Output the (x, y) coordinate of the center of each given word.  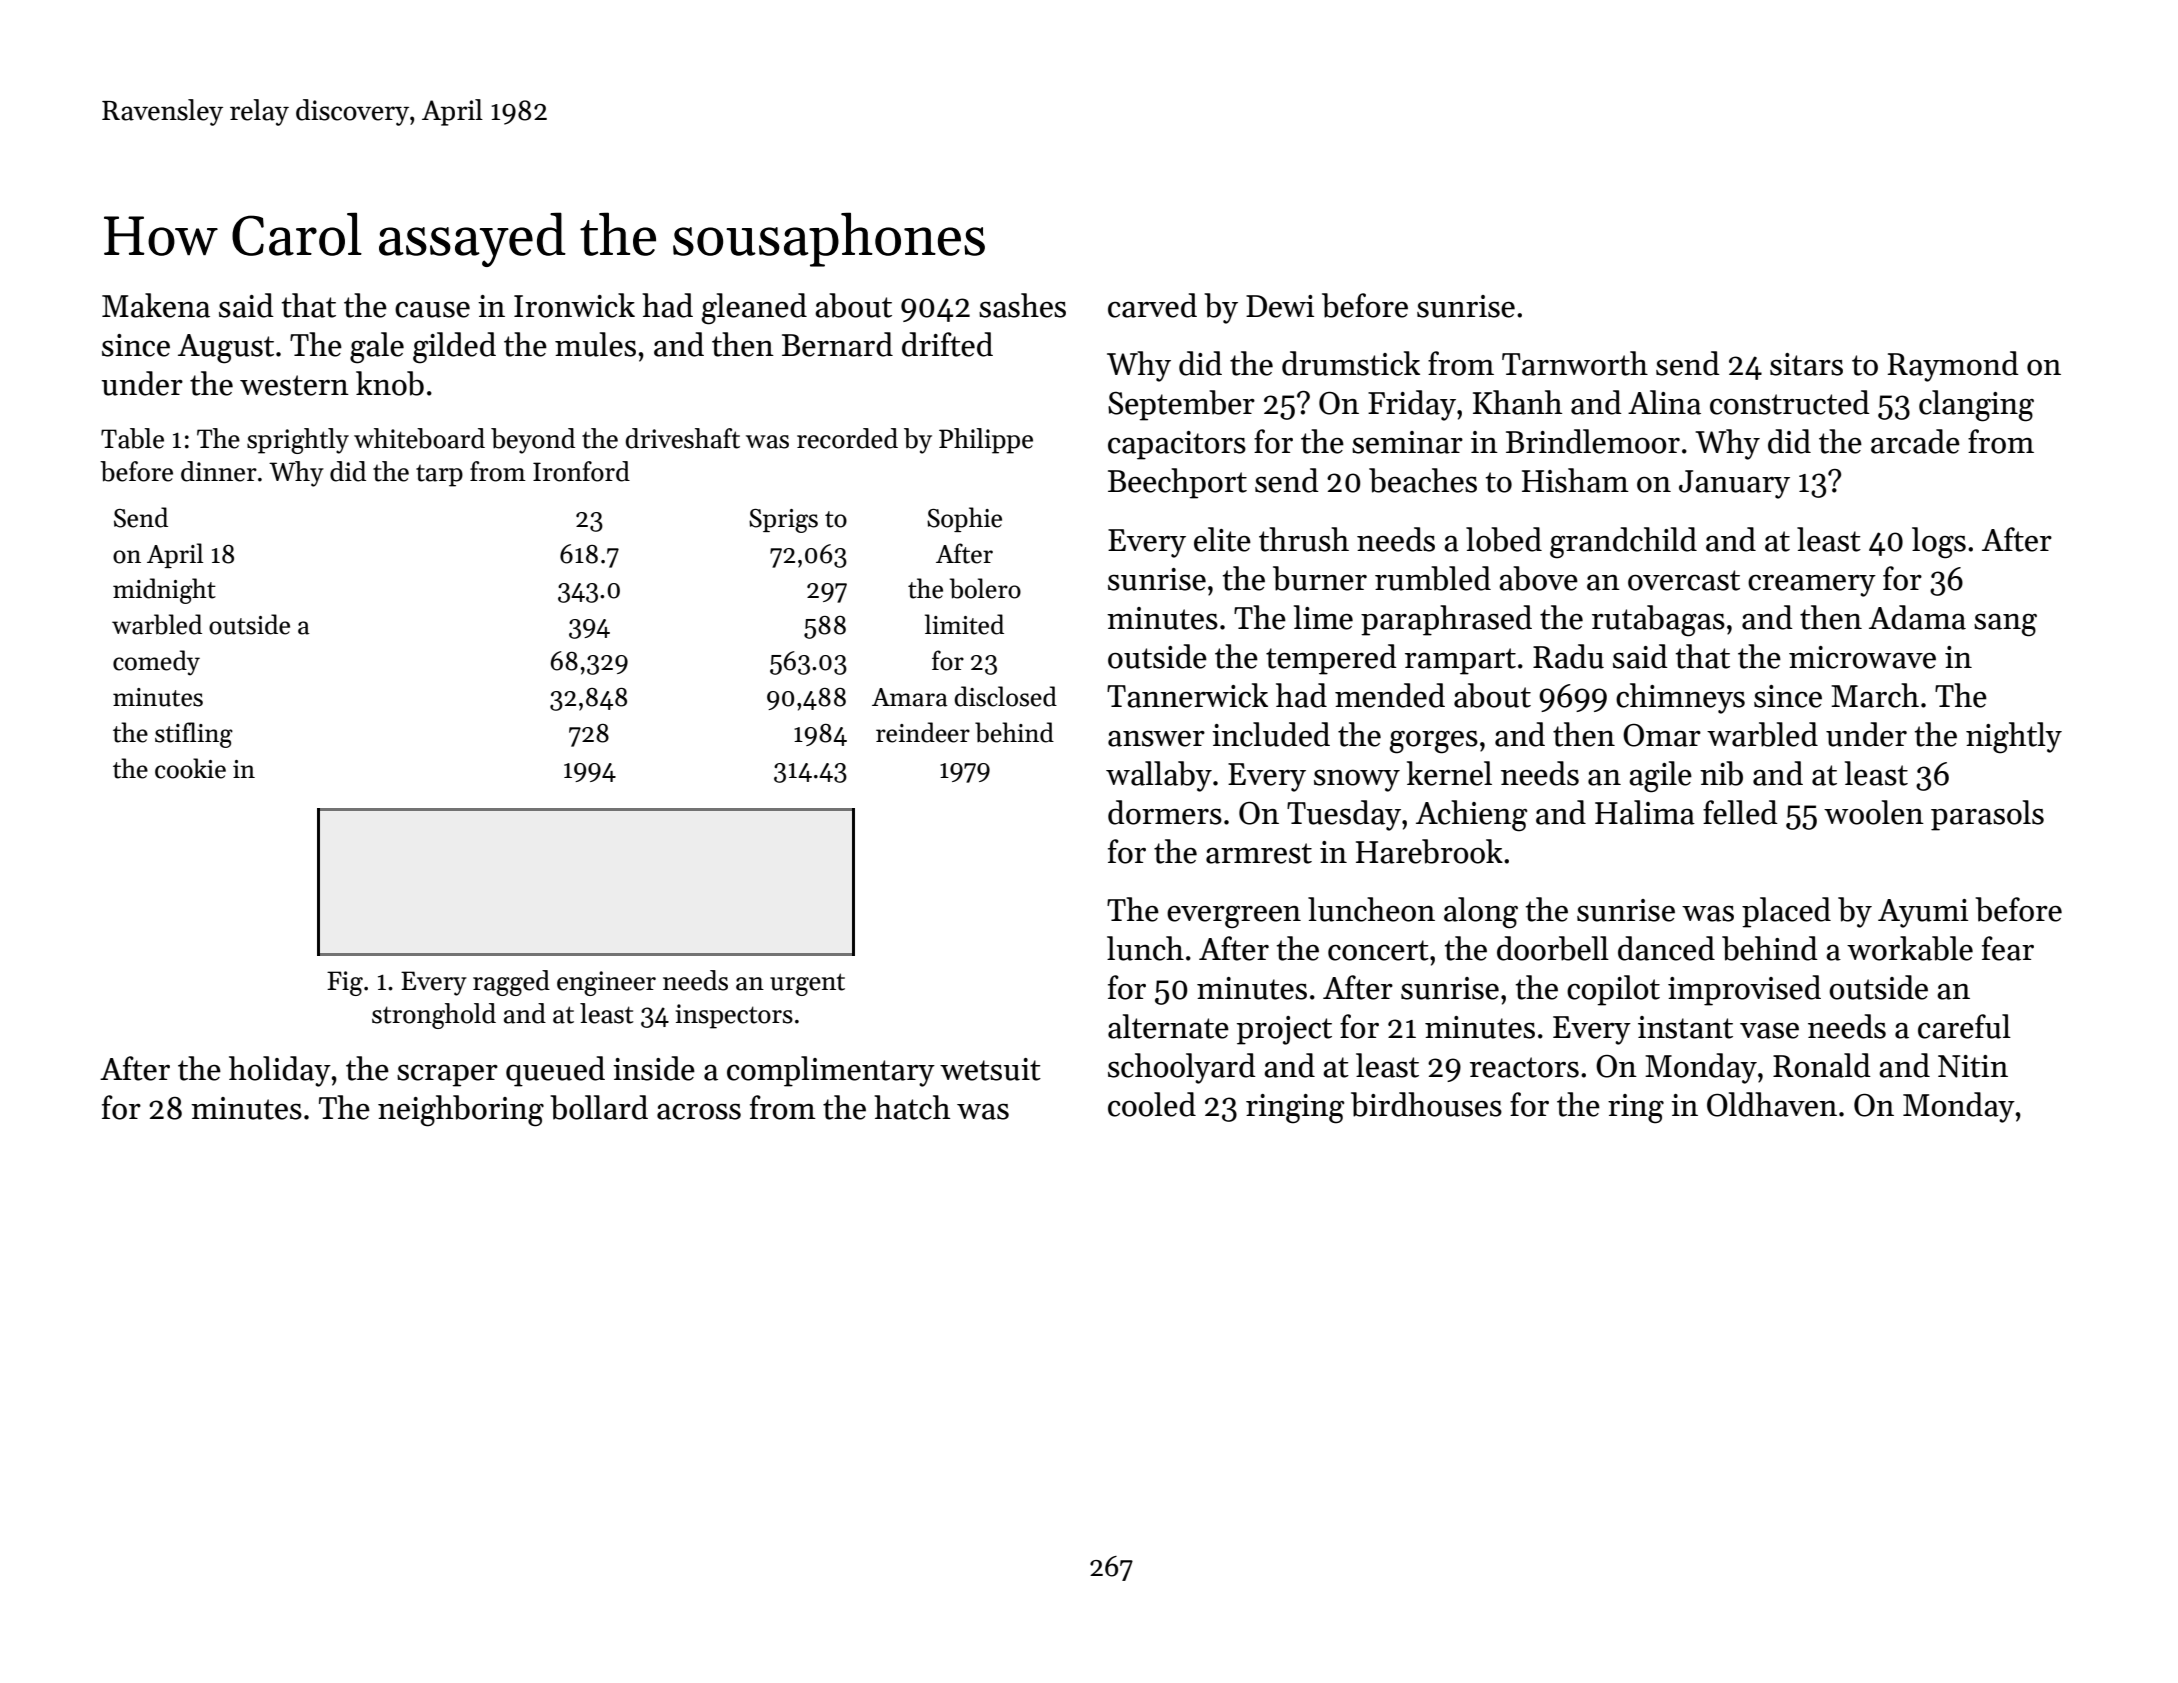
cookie (190, 768)
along (1481, 913)
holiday (280, 1071)
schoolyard (1182, 1068)
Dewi (1280, 306)
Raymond (1953, 366)
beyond (533, 441)
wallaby (1159, 776)
